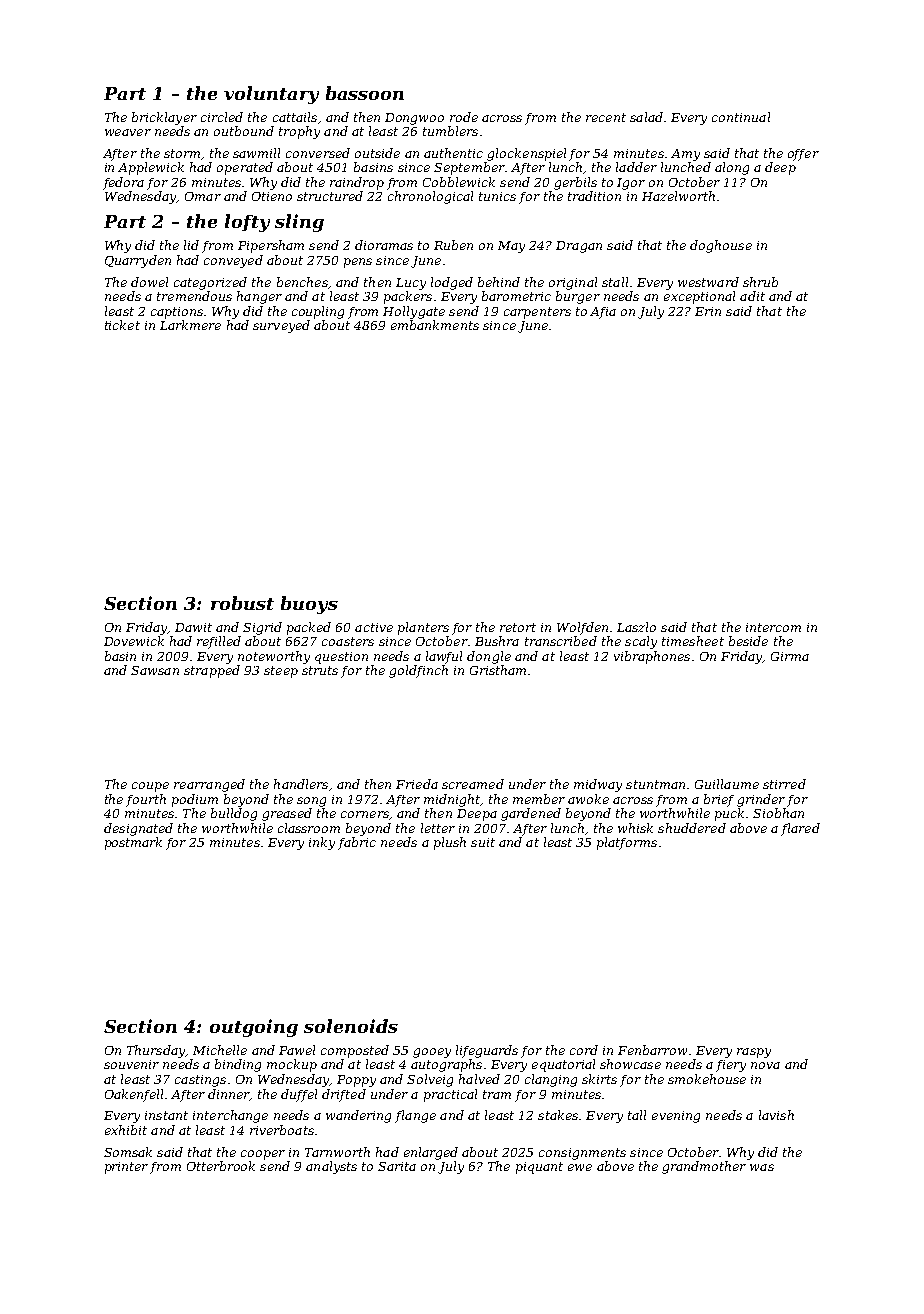 The width and height of the document is (924, 1314). I want to click on voluntary, so click(271, 95).
